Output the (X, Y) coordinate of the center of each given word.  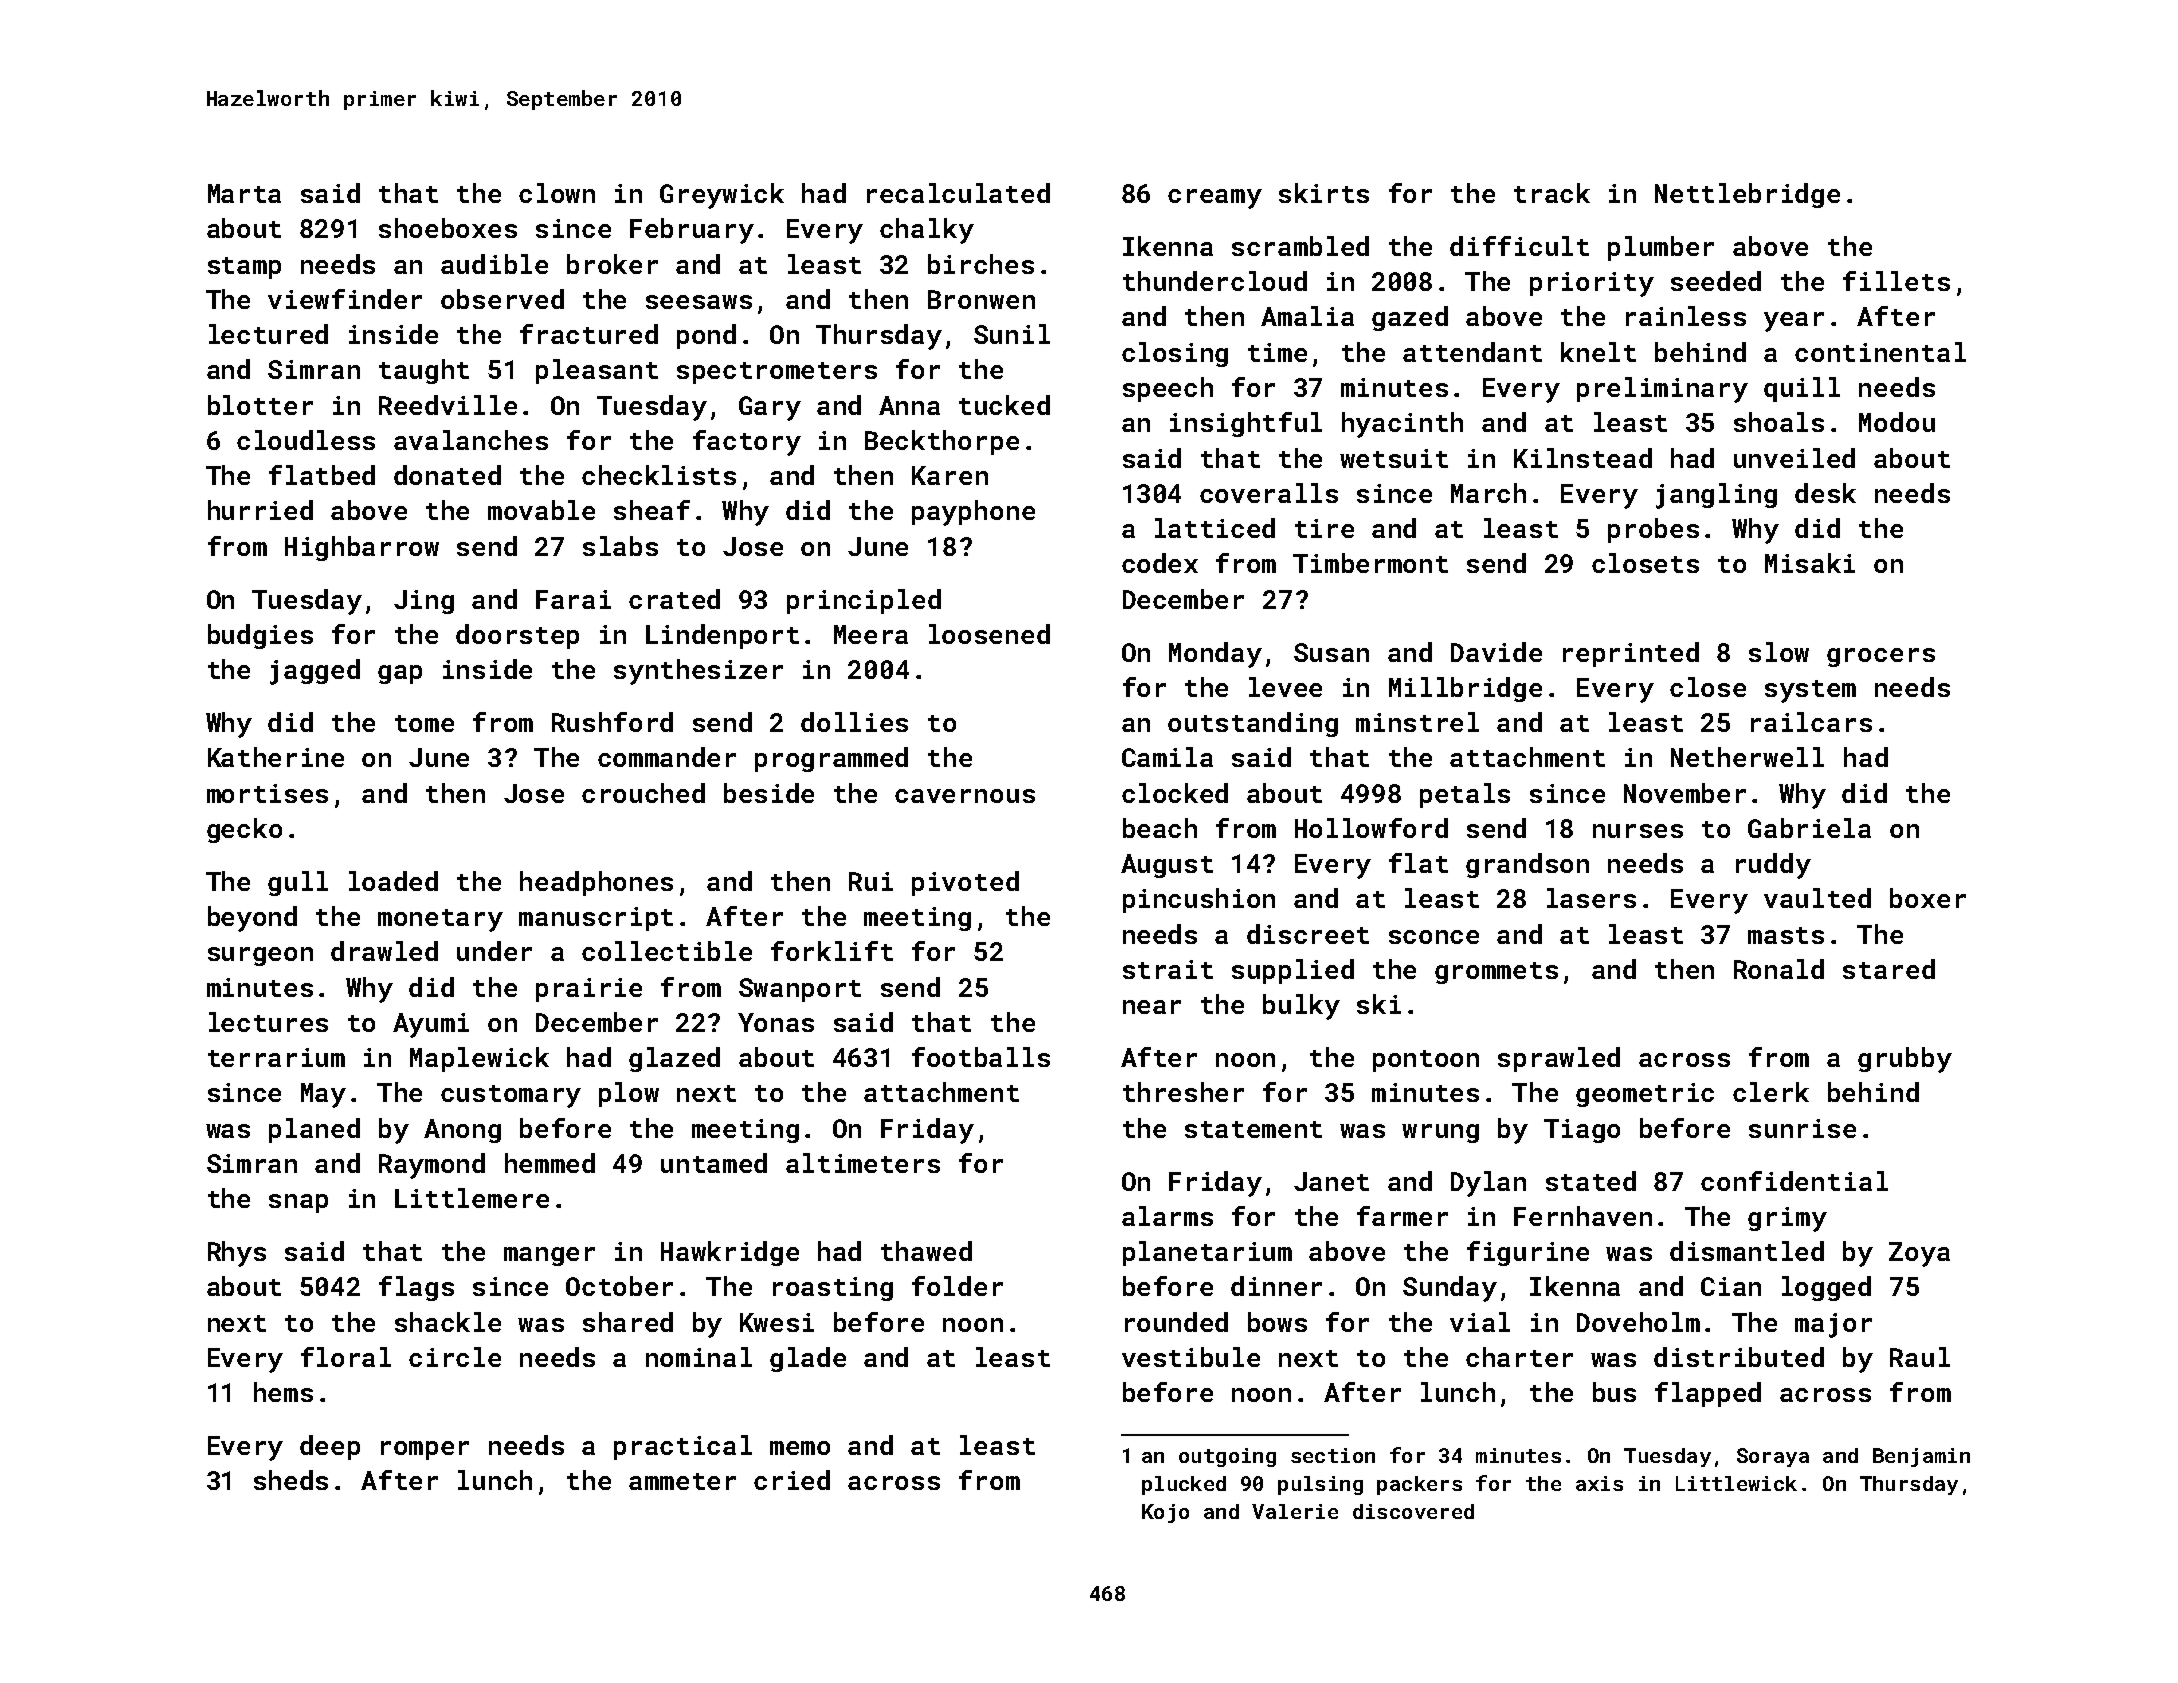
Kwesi (777, 1322)
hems (283, 1392)
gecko (244, 830)
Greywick (722, 196)
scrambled (1300, 246)
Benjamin (1921, 1457)
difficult (1519, 246)
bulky (1301, 1007)
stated (1591, 1181)
